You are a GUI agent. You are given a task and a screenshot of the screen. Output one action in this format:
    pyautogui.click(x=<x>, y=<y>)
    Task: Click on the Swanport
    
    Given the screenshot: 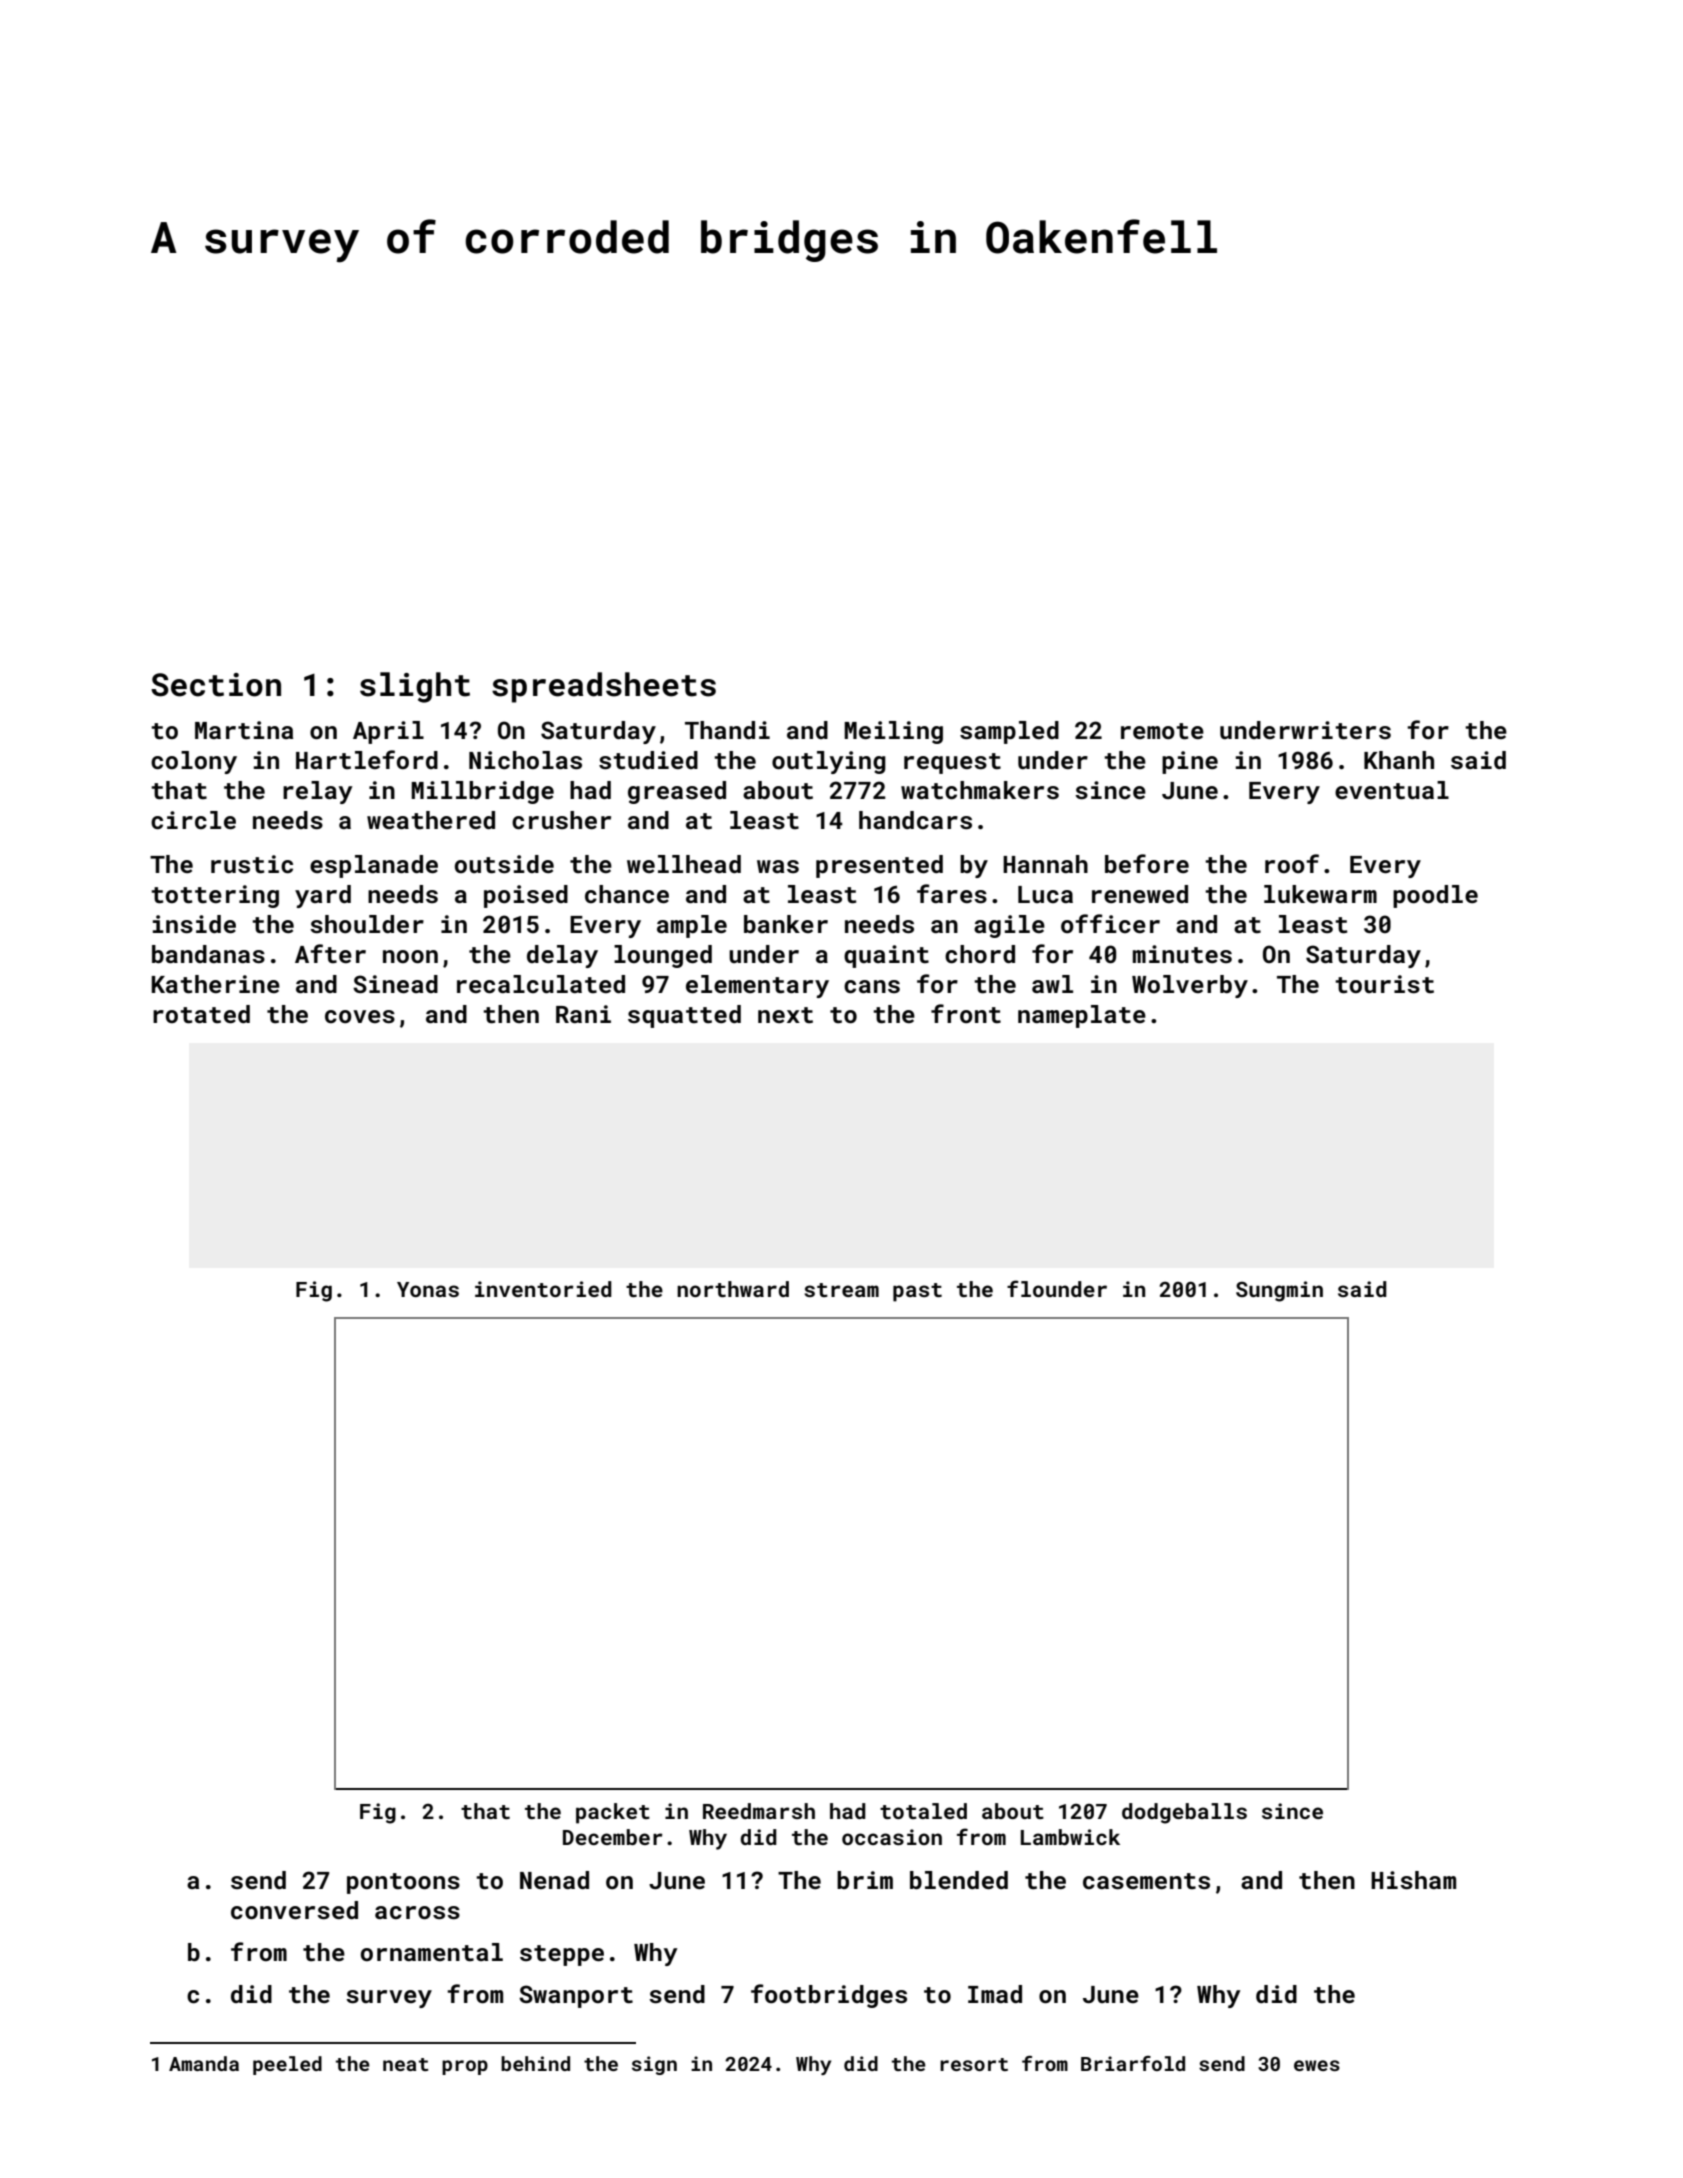 What is the action you would take?
    pyautogui.click(x=576, y=1996)
